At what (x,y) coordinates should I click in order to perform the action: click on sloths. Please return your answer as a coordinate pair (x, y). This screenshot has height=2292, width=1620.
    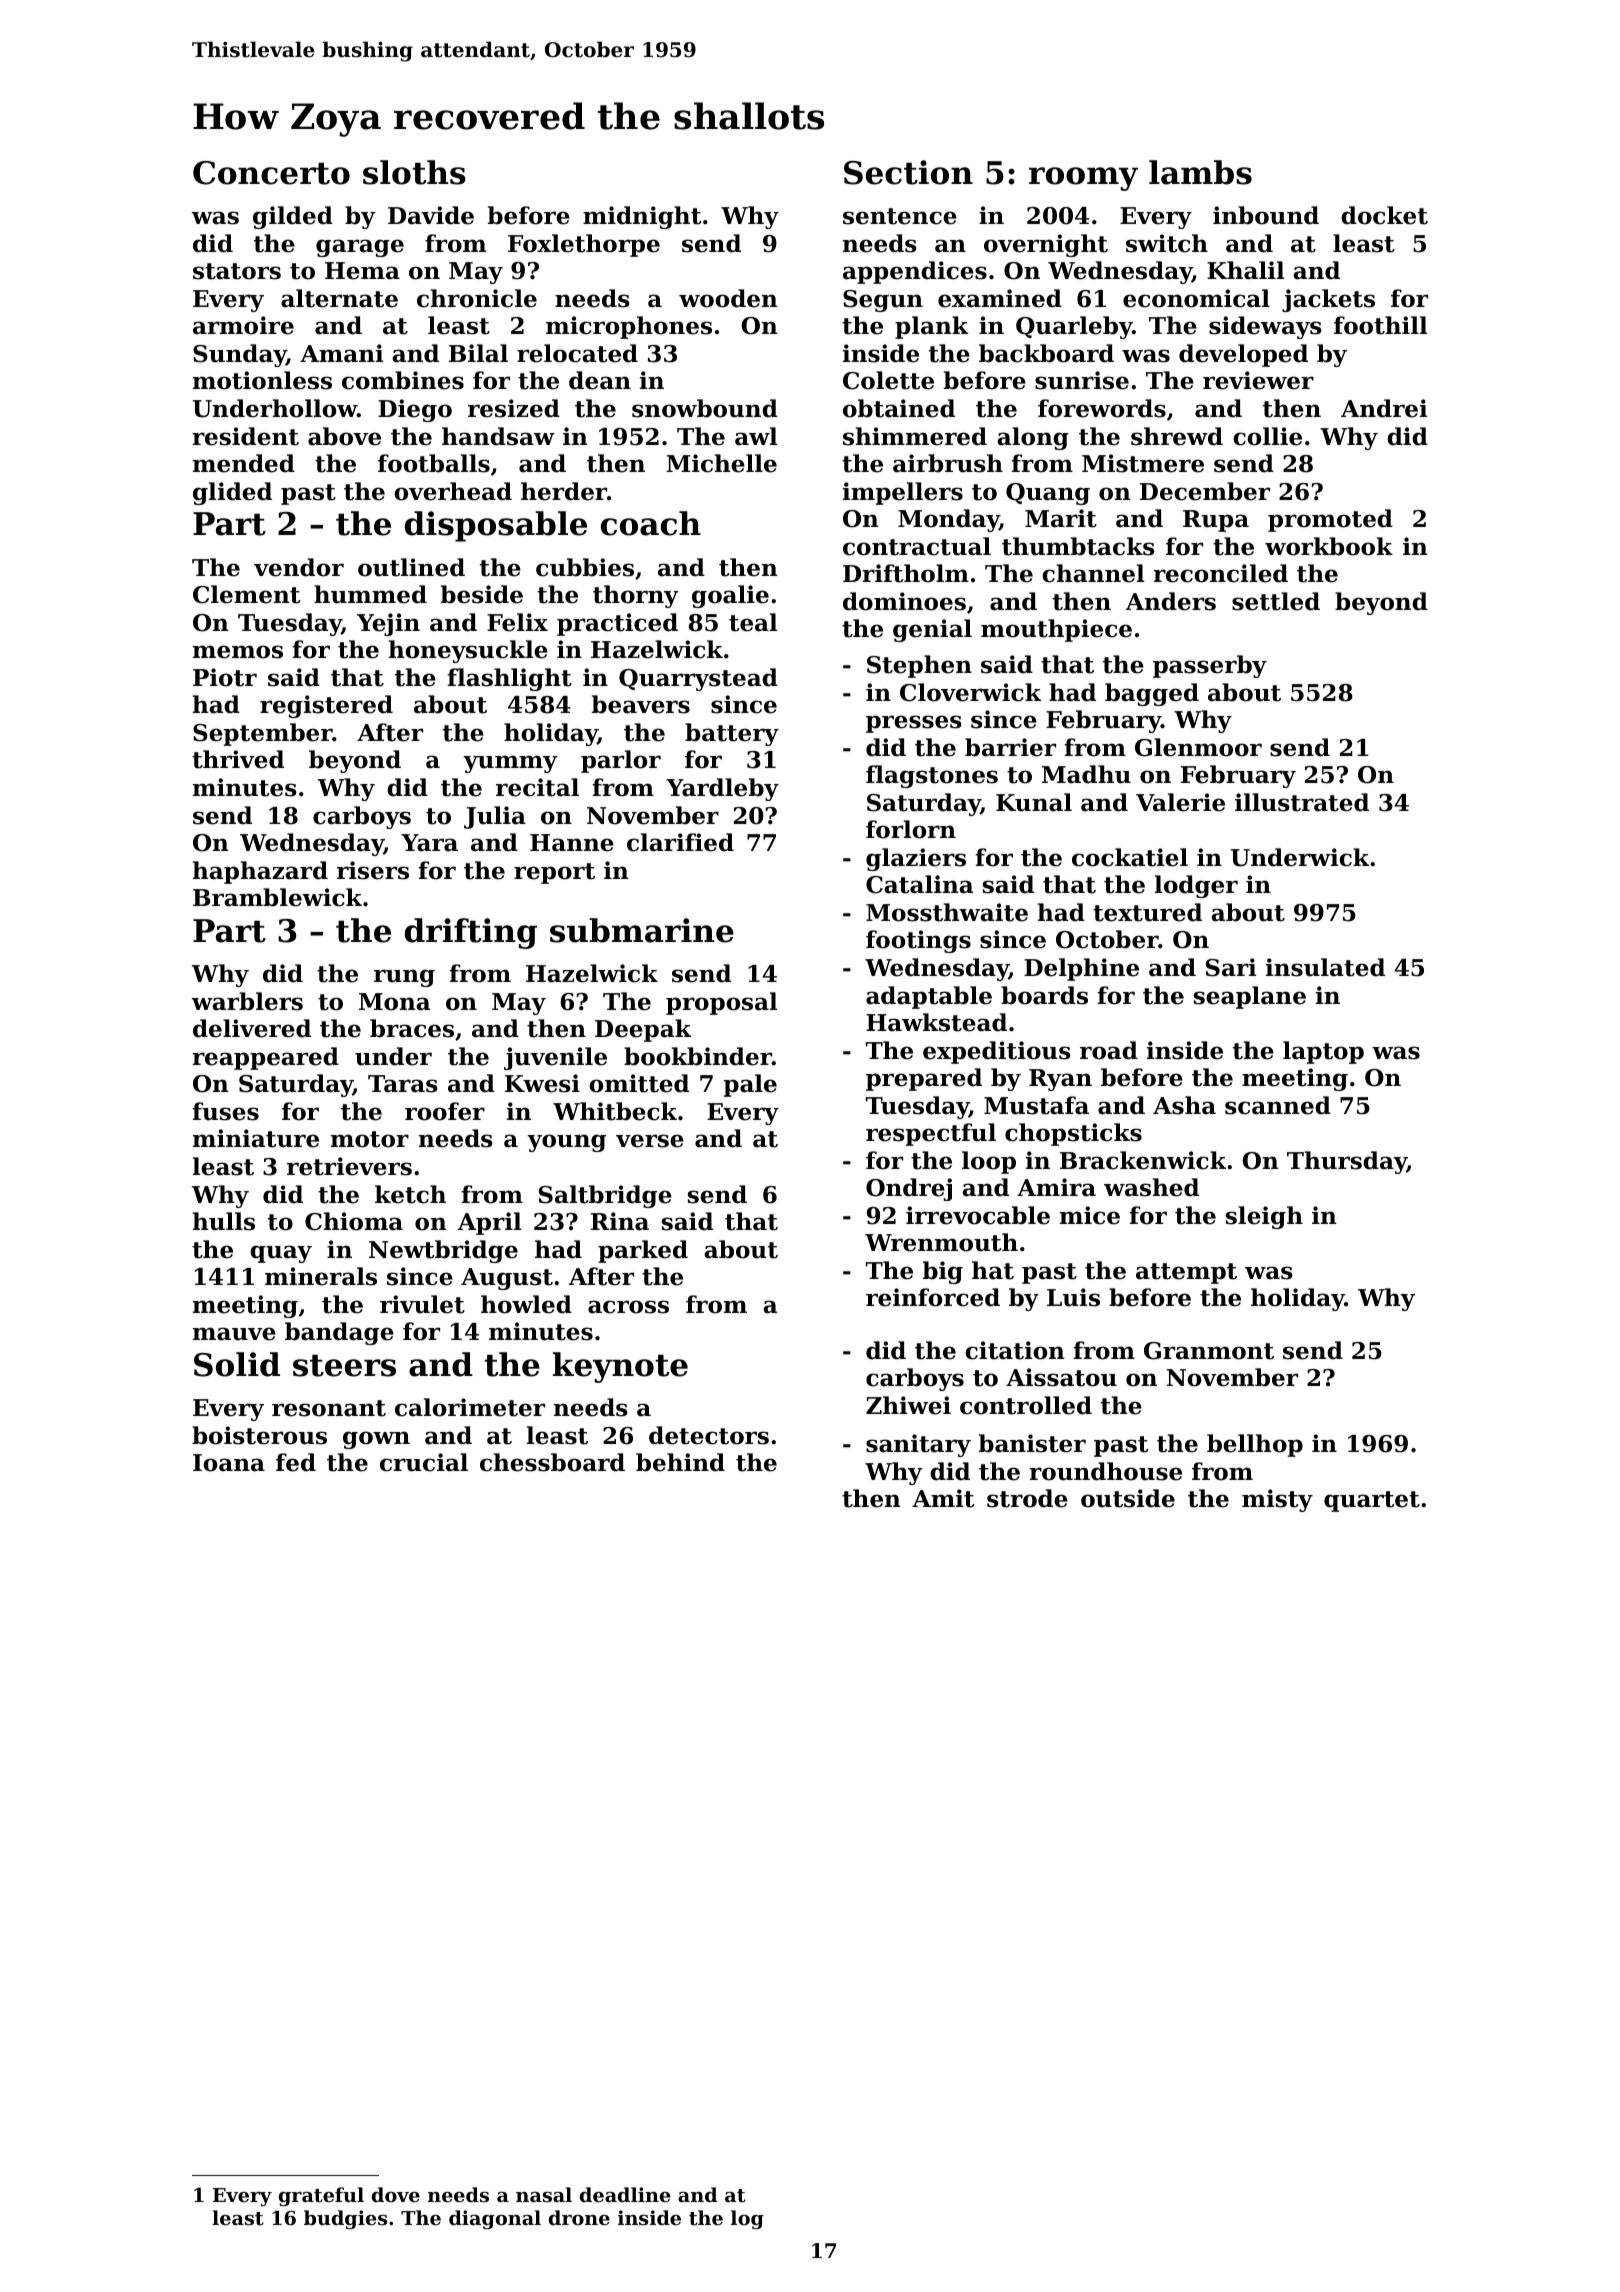
    Looking at the image, I should click on (414, 172).
